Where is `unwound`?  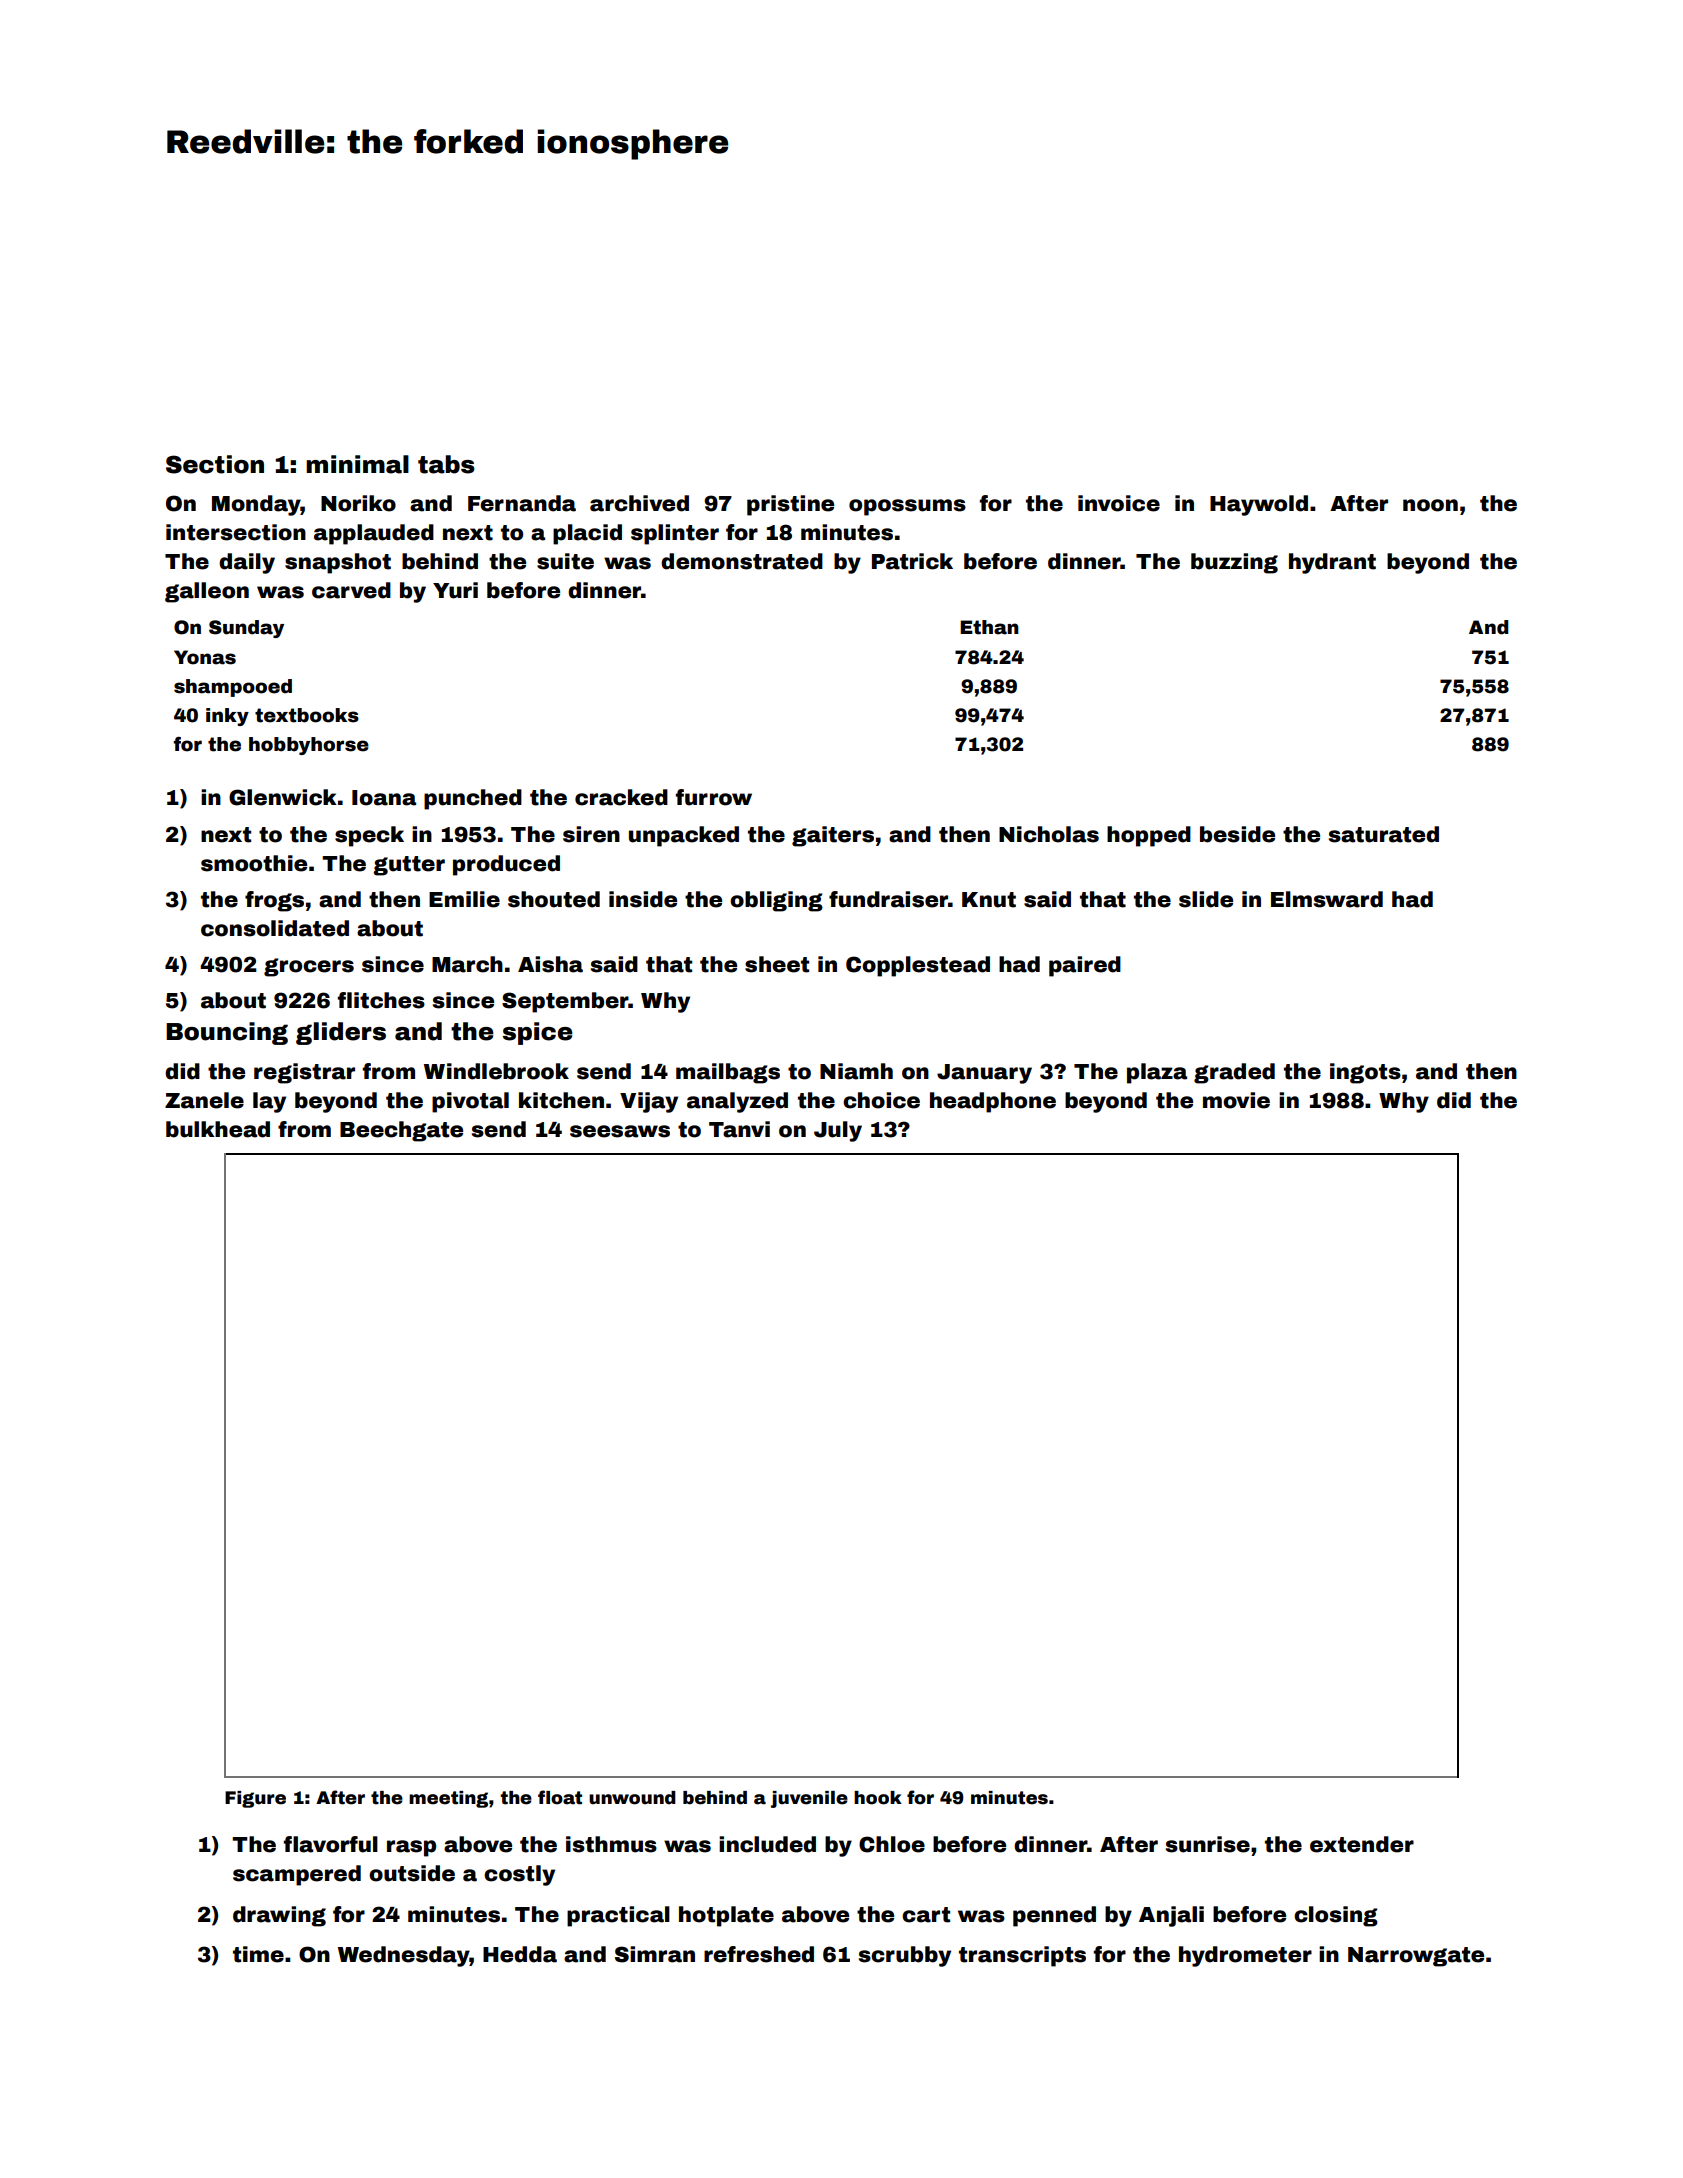 unwound is located at coordinates (632, 1798).
